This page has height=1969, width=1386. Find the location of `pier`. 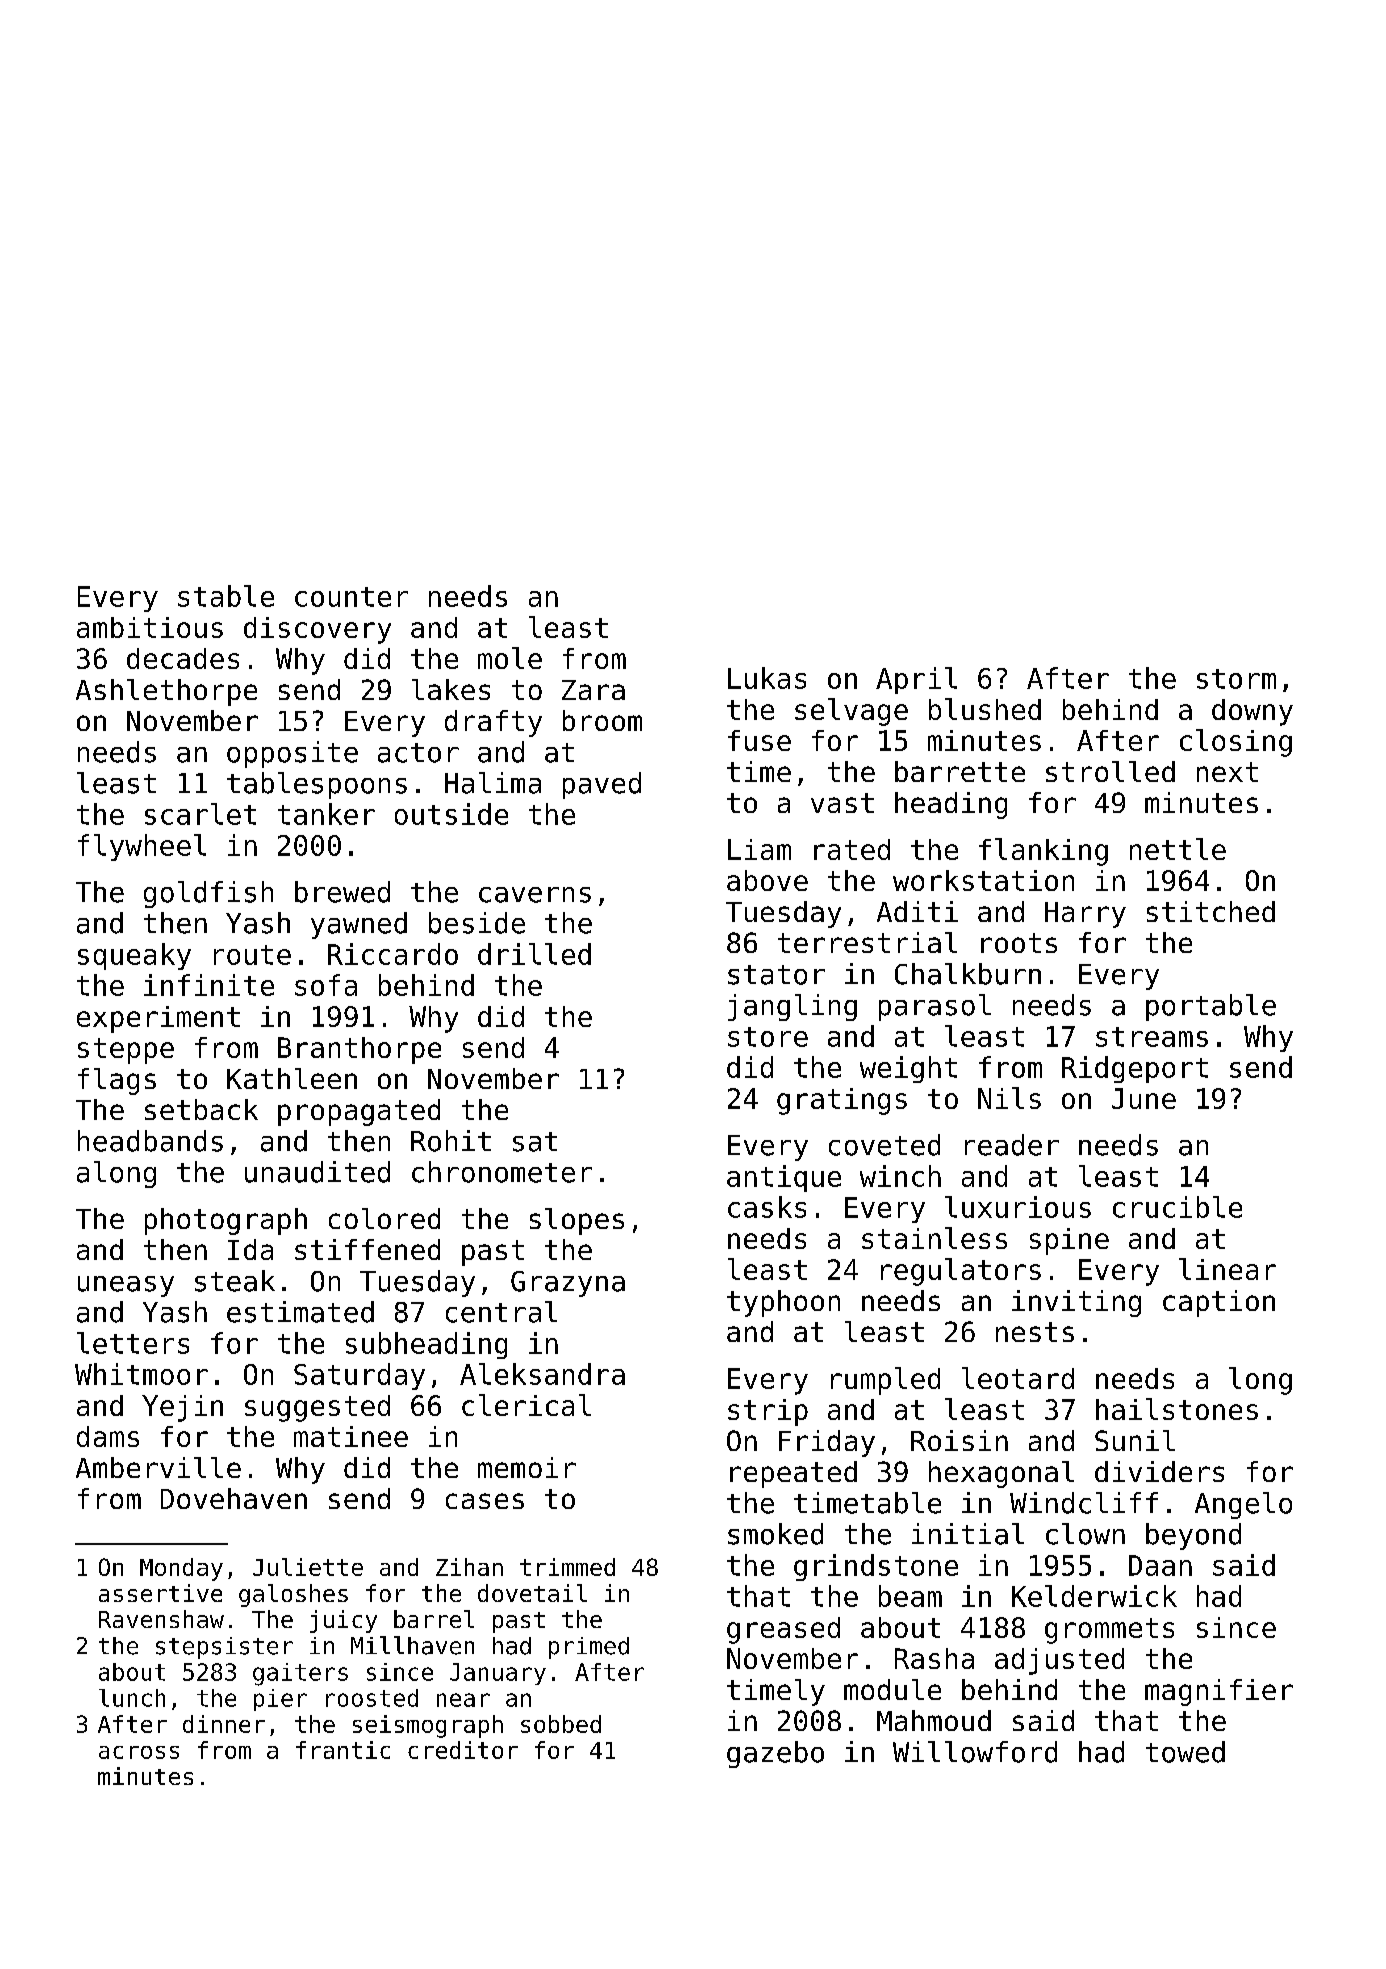

pier is located at coordinates (280, 1700).
